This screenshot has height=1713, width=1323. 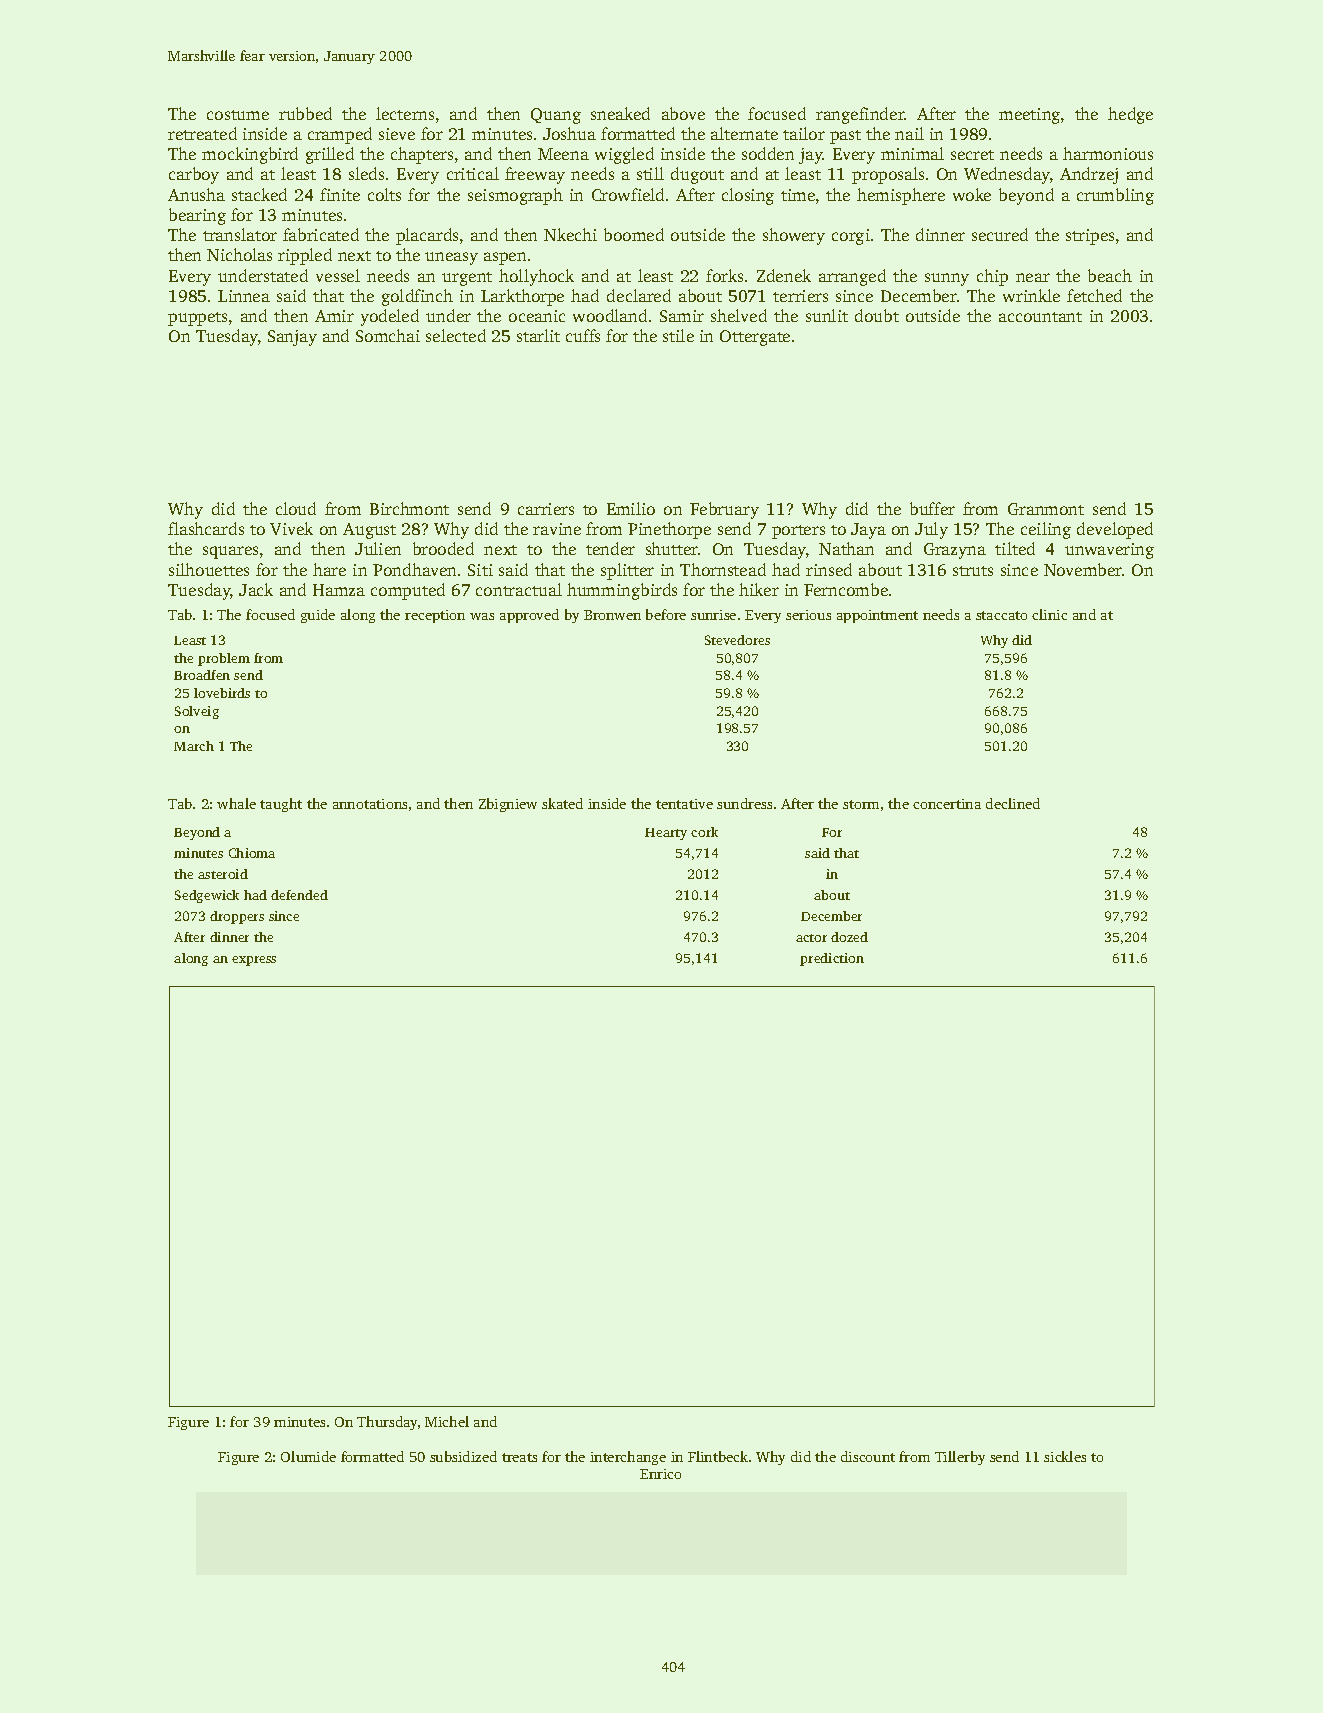 I want to click on carboy, so click(x=194, y=175).
